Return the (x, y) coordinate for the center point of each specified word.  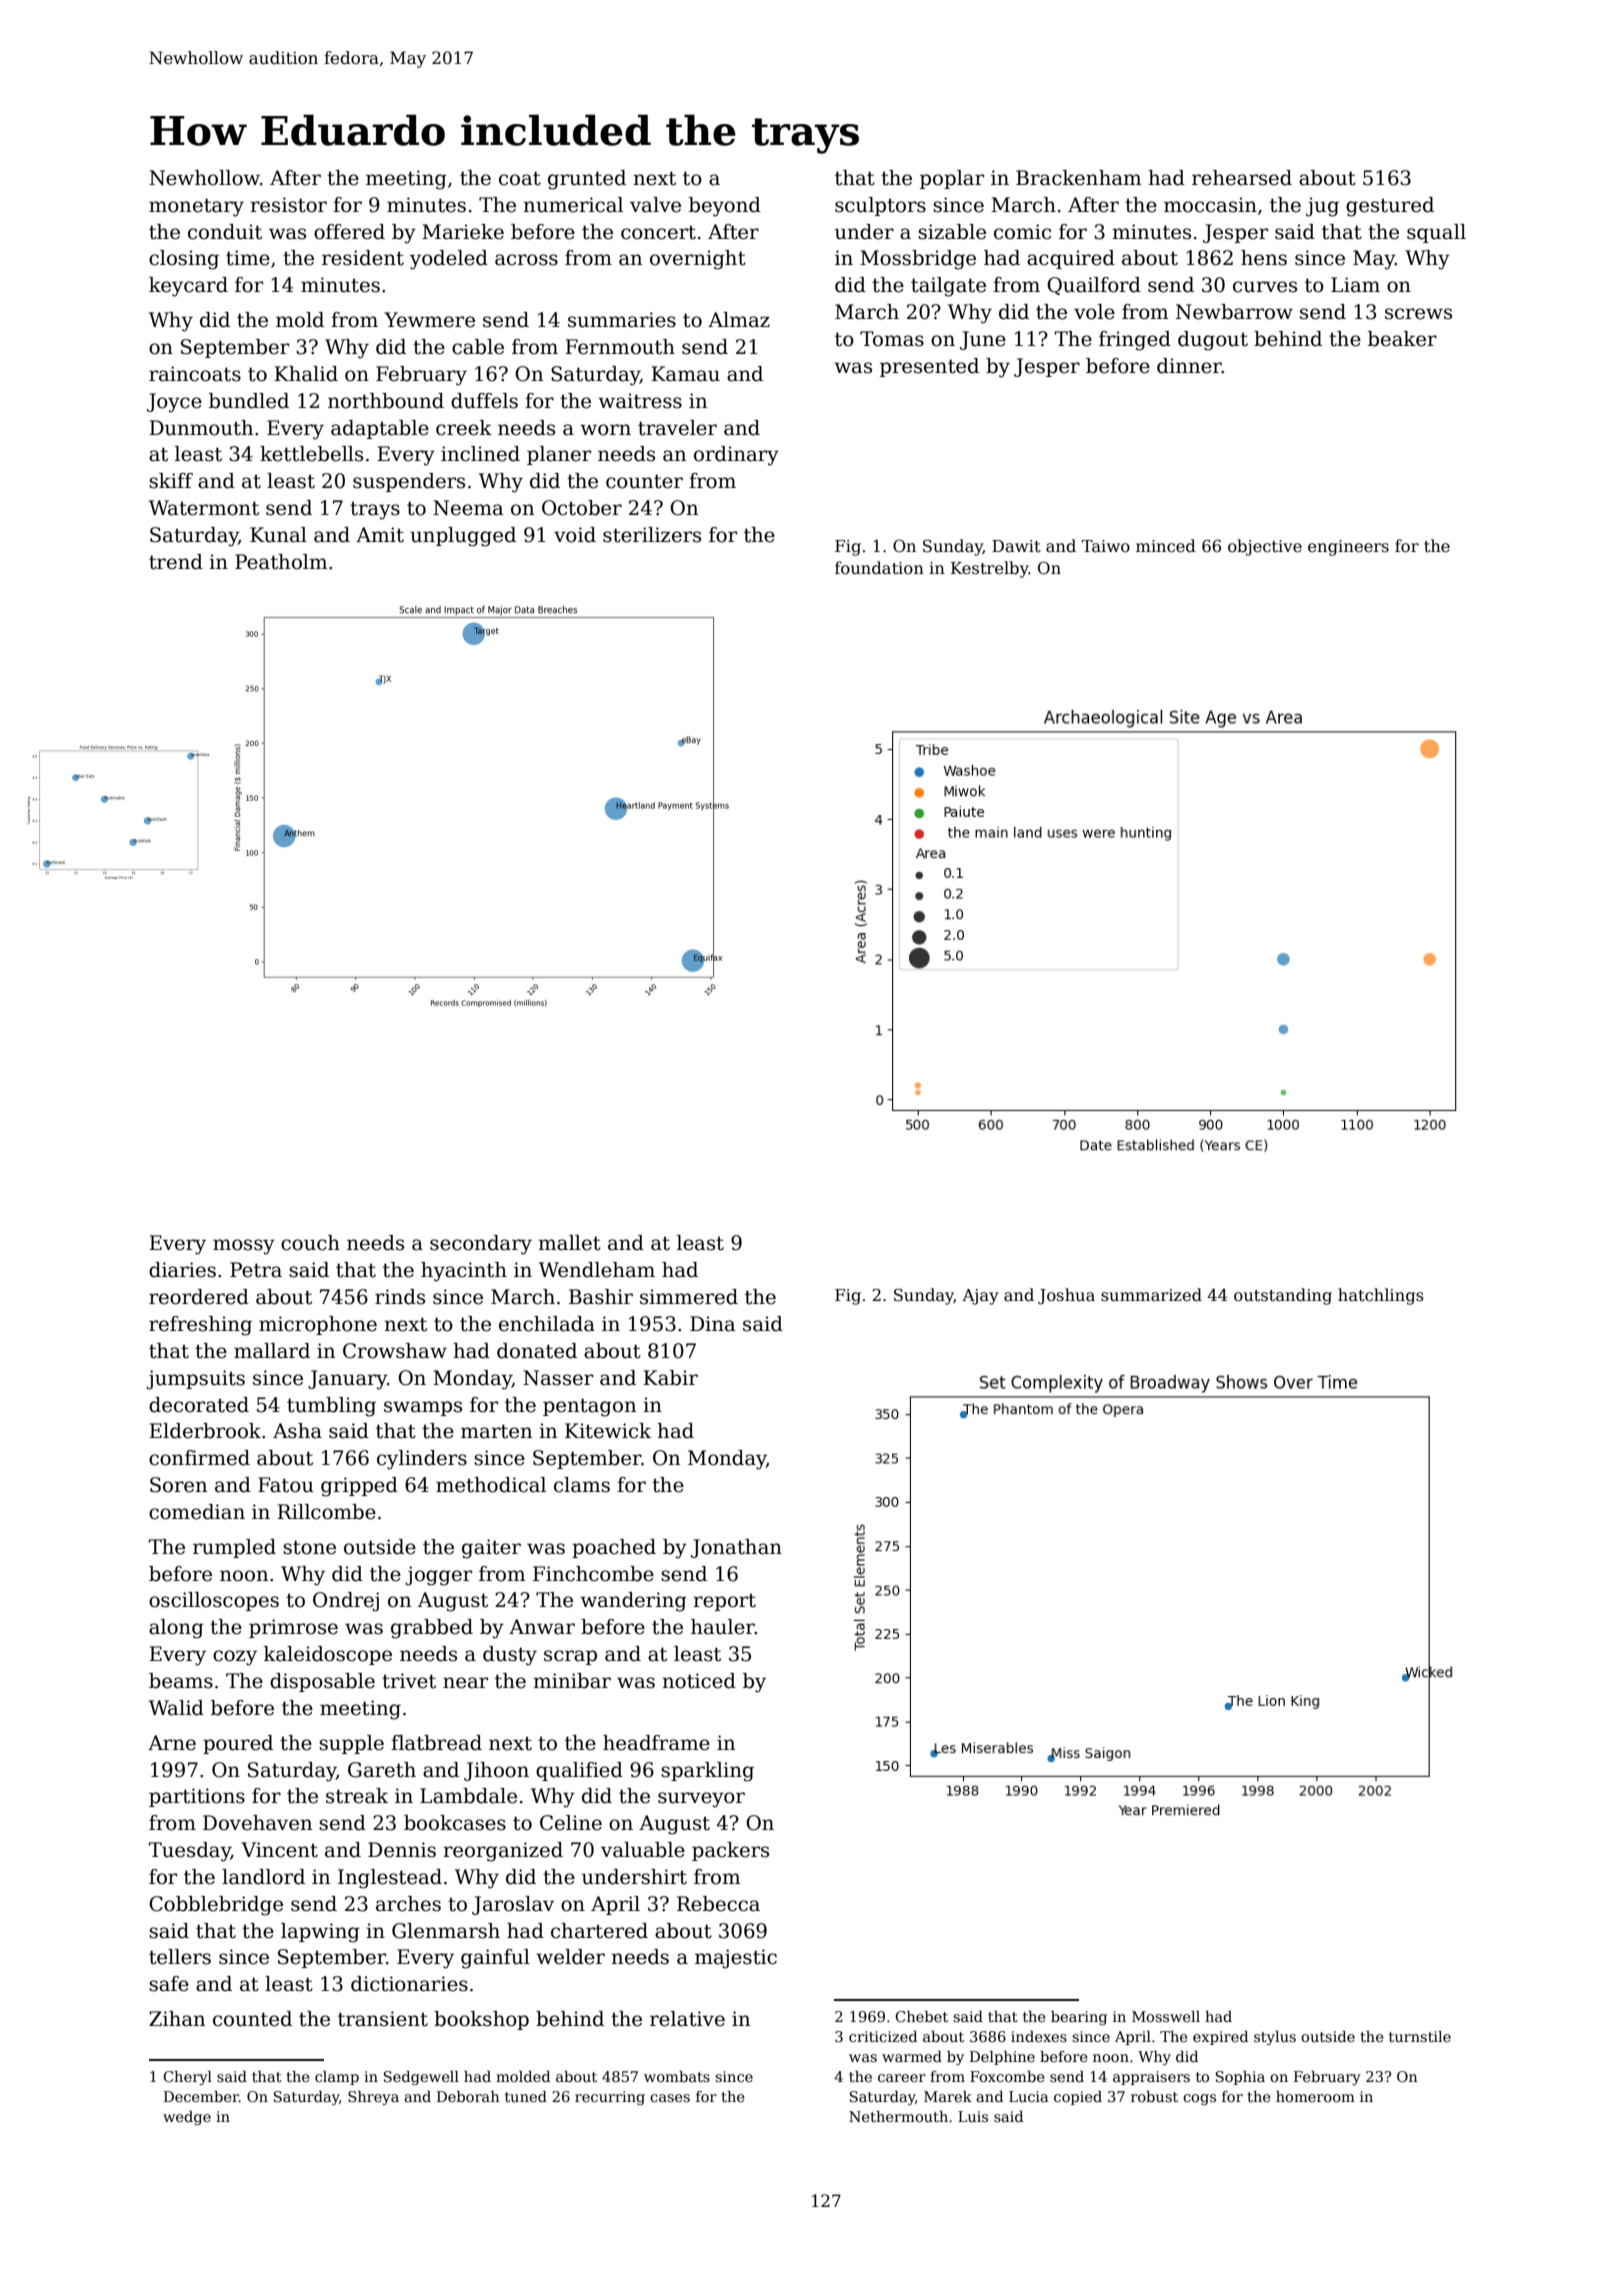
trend (176, 562)
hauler (723, 1627)
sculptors (880, 206)
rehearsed (1242, 178)
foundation (879, 568)
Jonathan (736, 1548)
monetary (196, 207)
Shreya (373, 2098)
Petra (256, 1270)
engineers (1348, 548)
